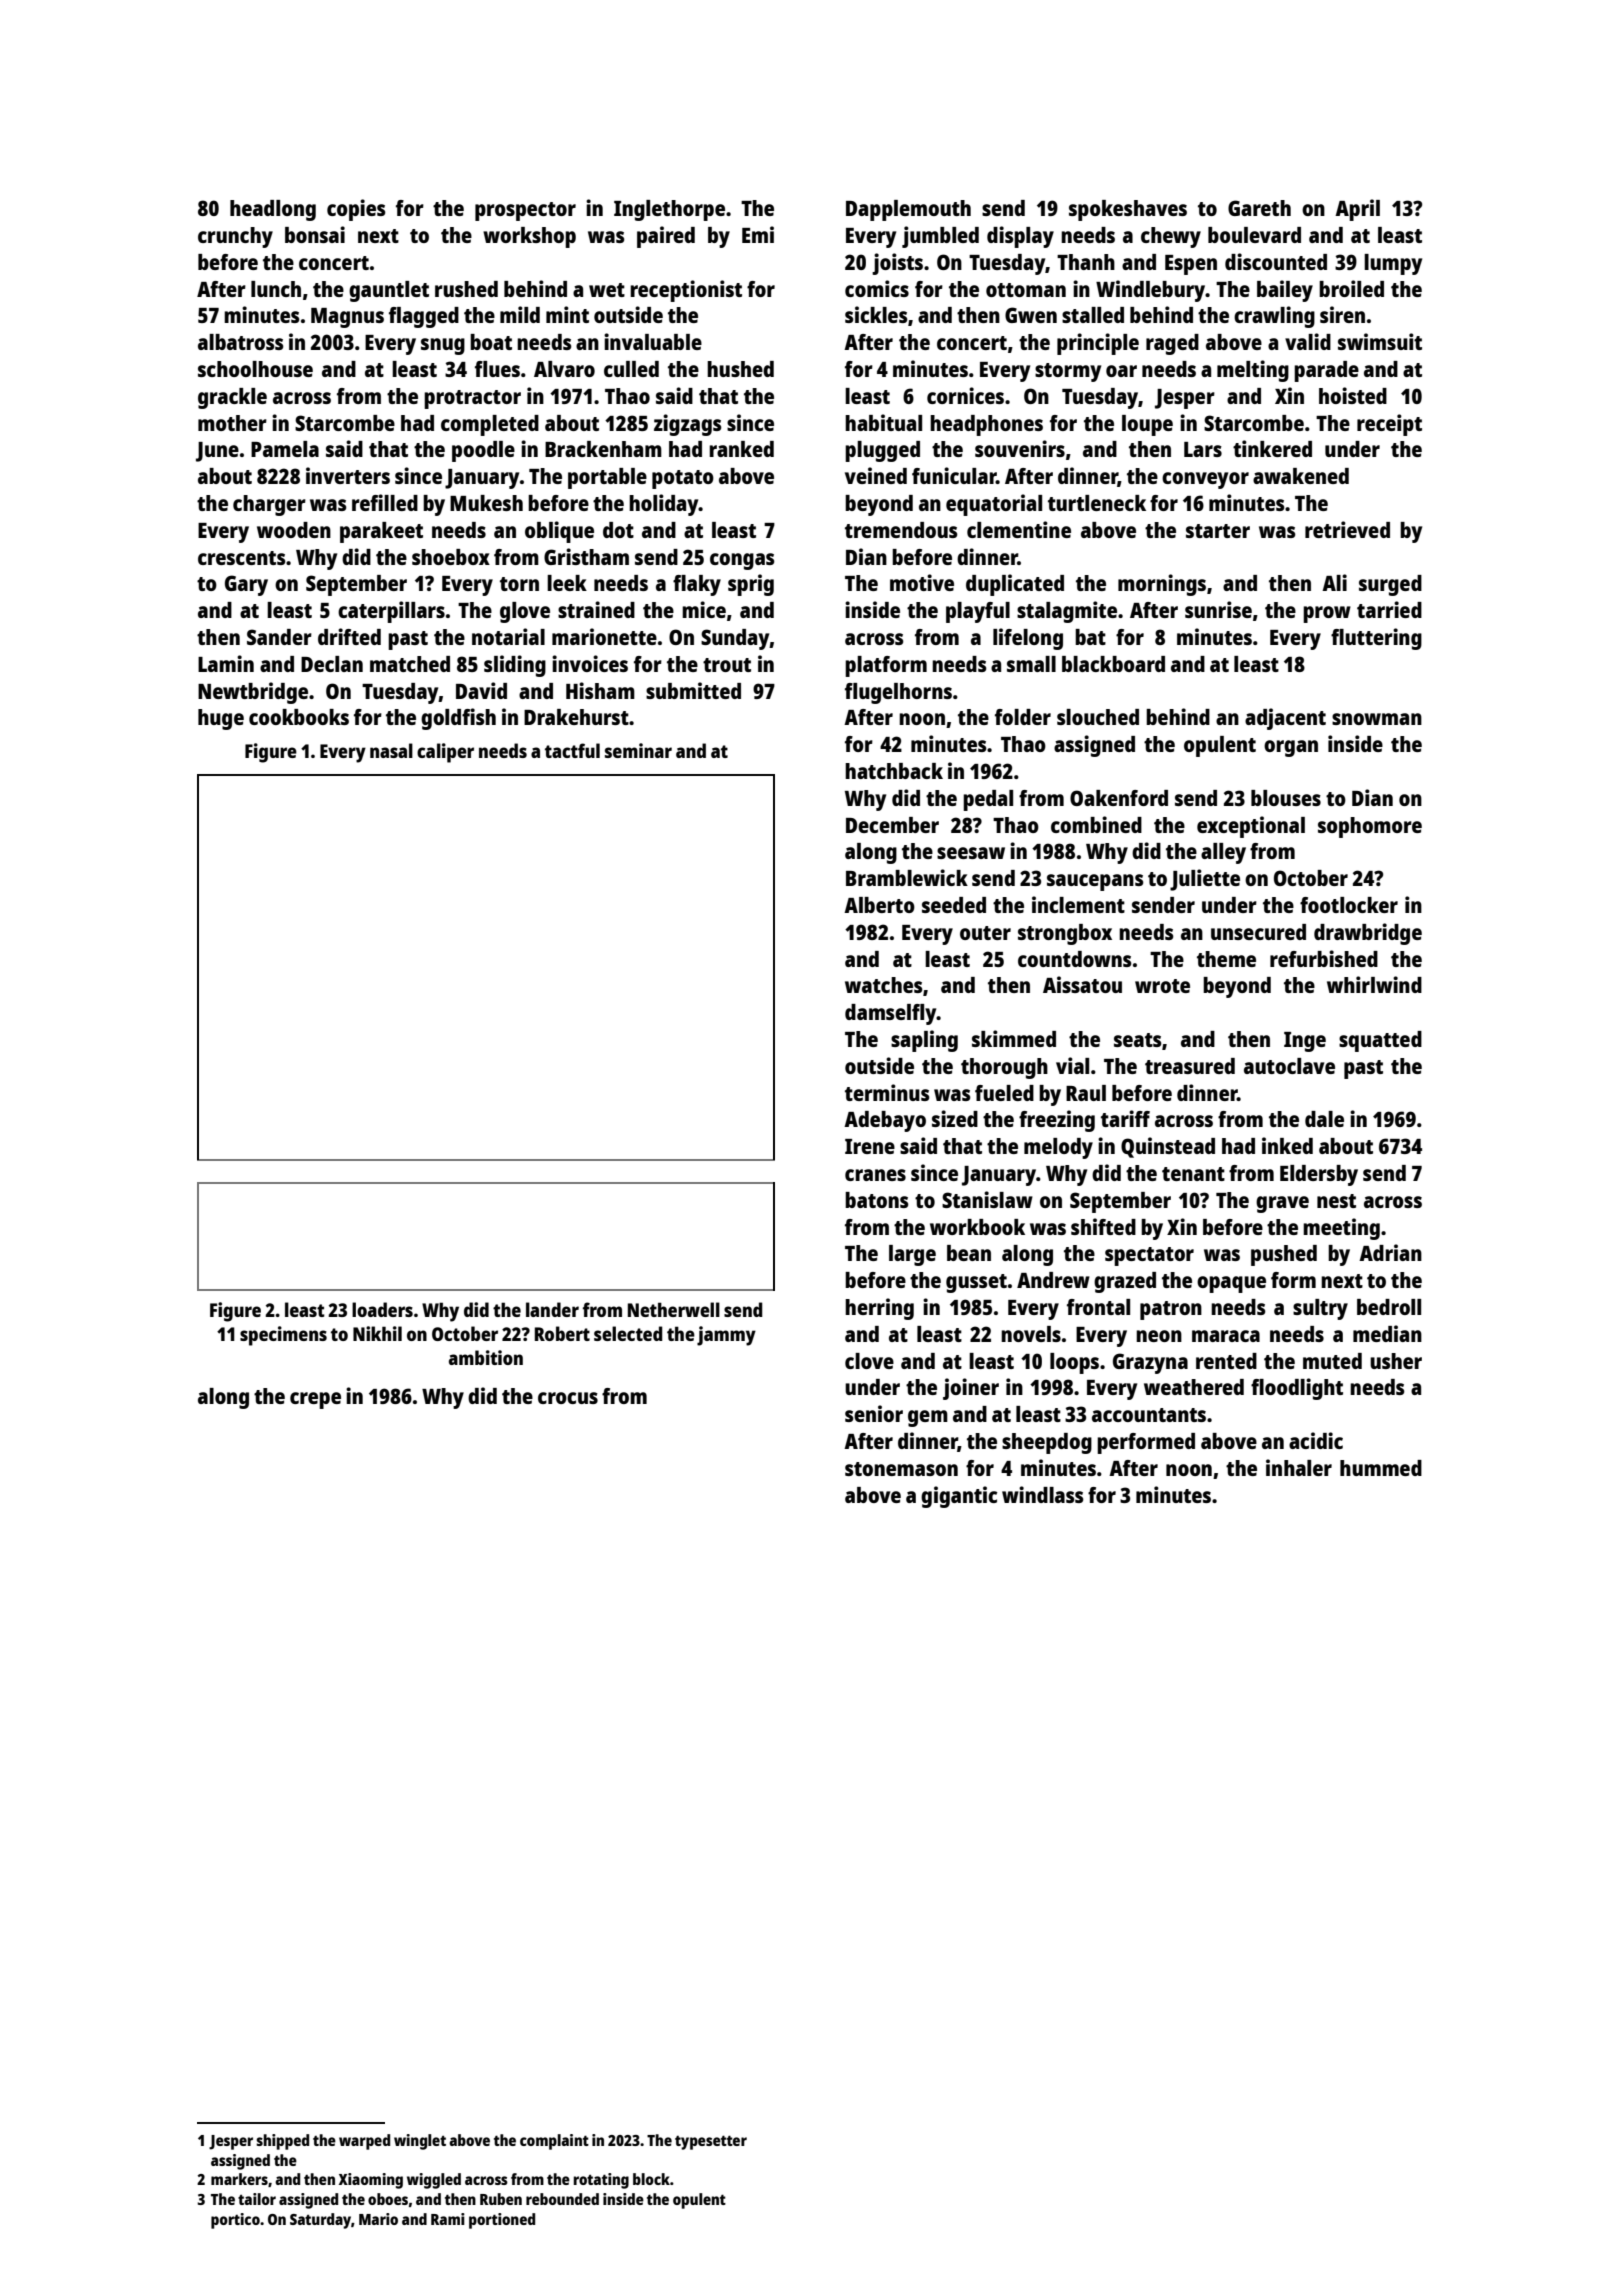 This document has width=1620, height=2292. What do you see at coordinates (239, 2179) in the document?
I see `markers` at bounding box center [239, 2179].
